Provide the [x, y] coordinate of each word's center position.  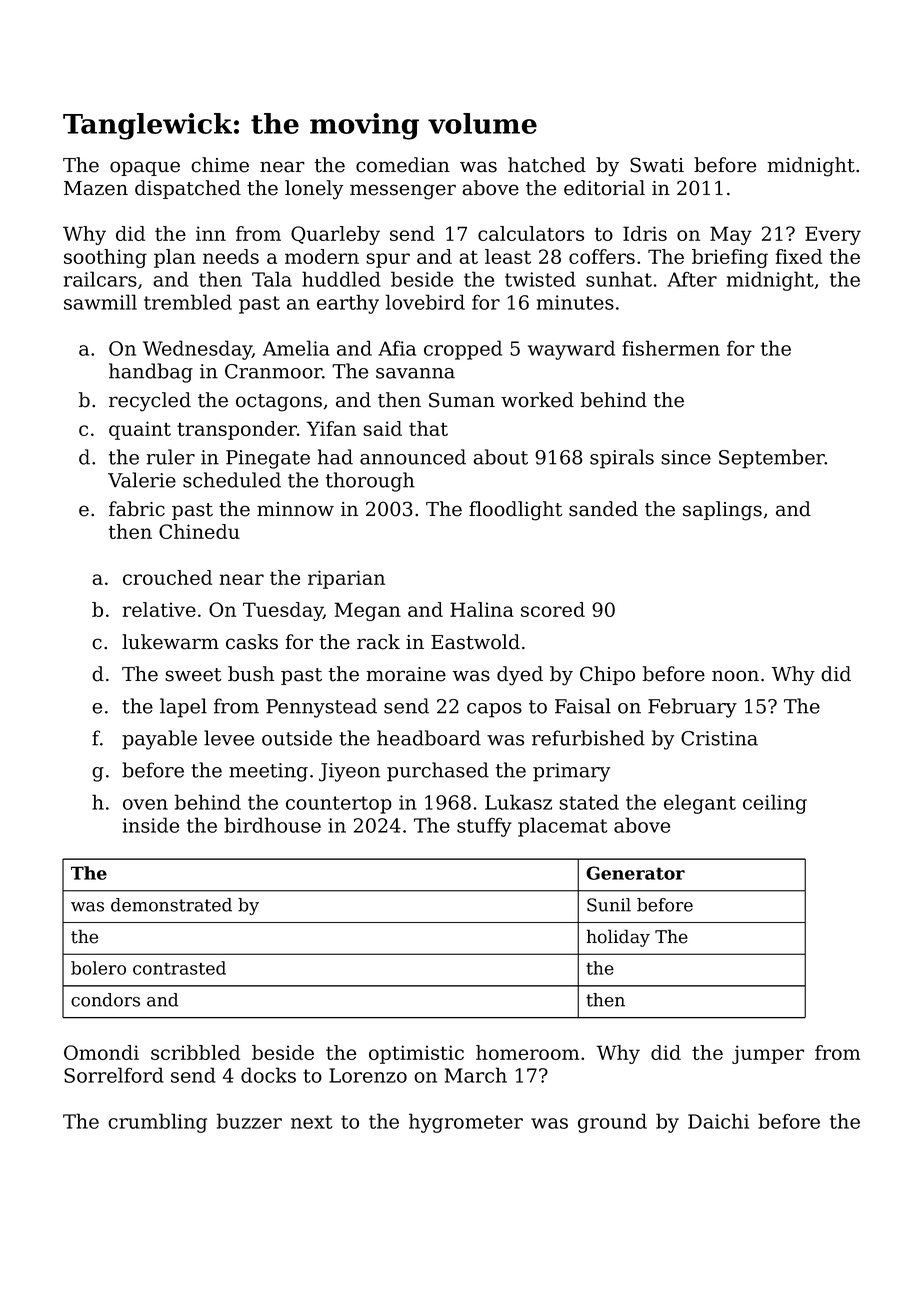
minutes [575, 302]
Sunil [609, 905]
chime [220, 165]
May [731, 235]
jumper [768, 1054]
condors [105, 1000]
